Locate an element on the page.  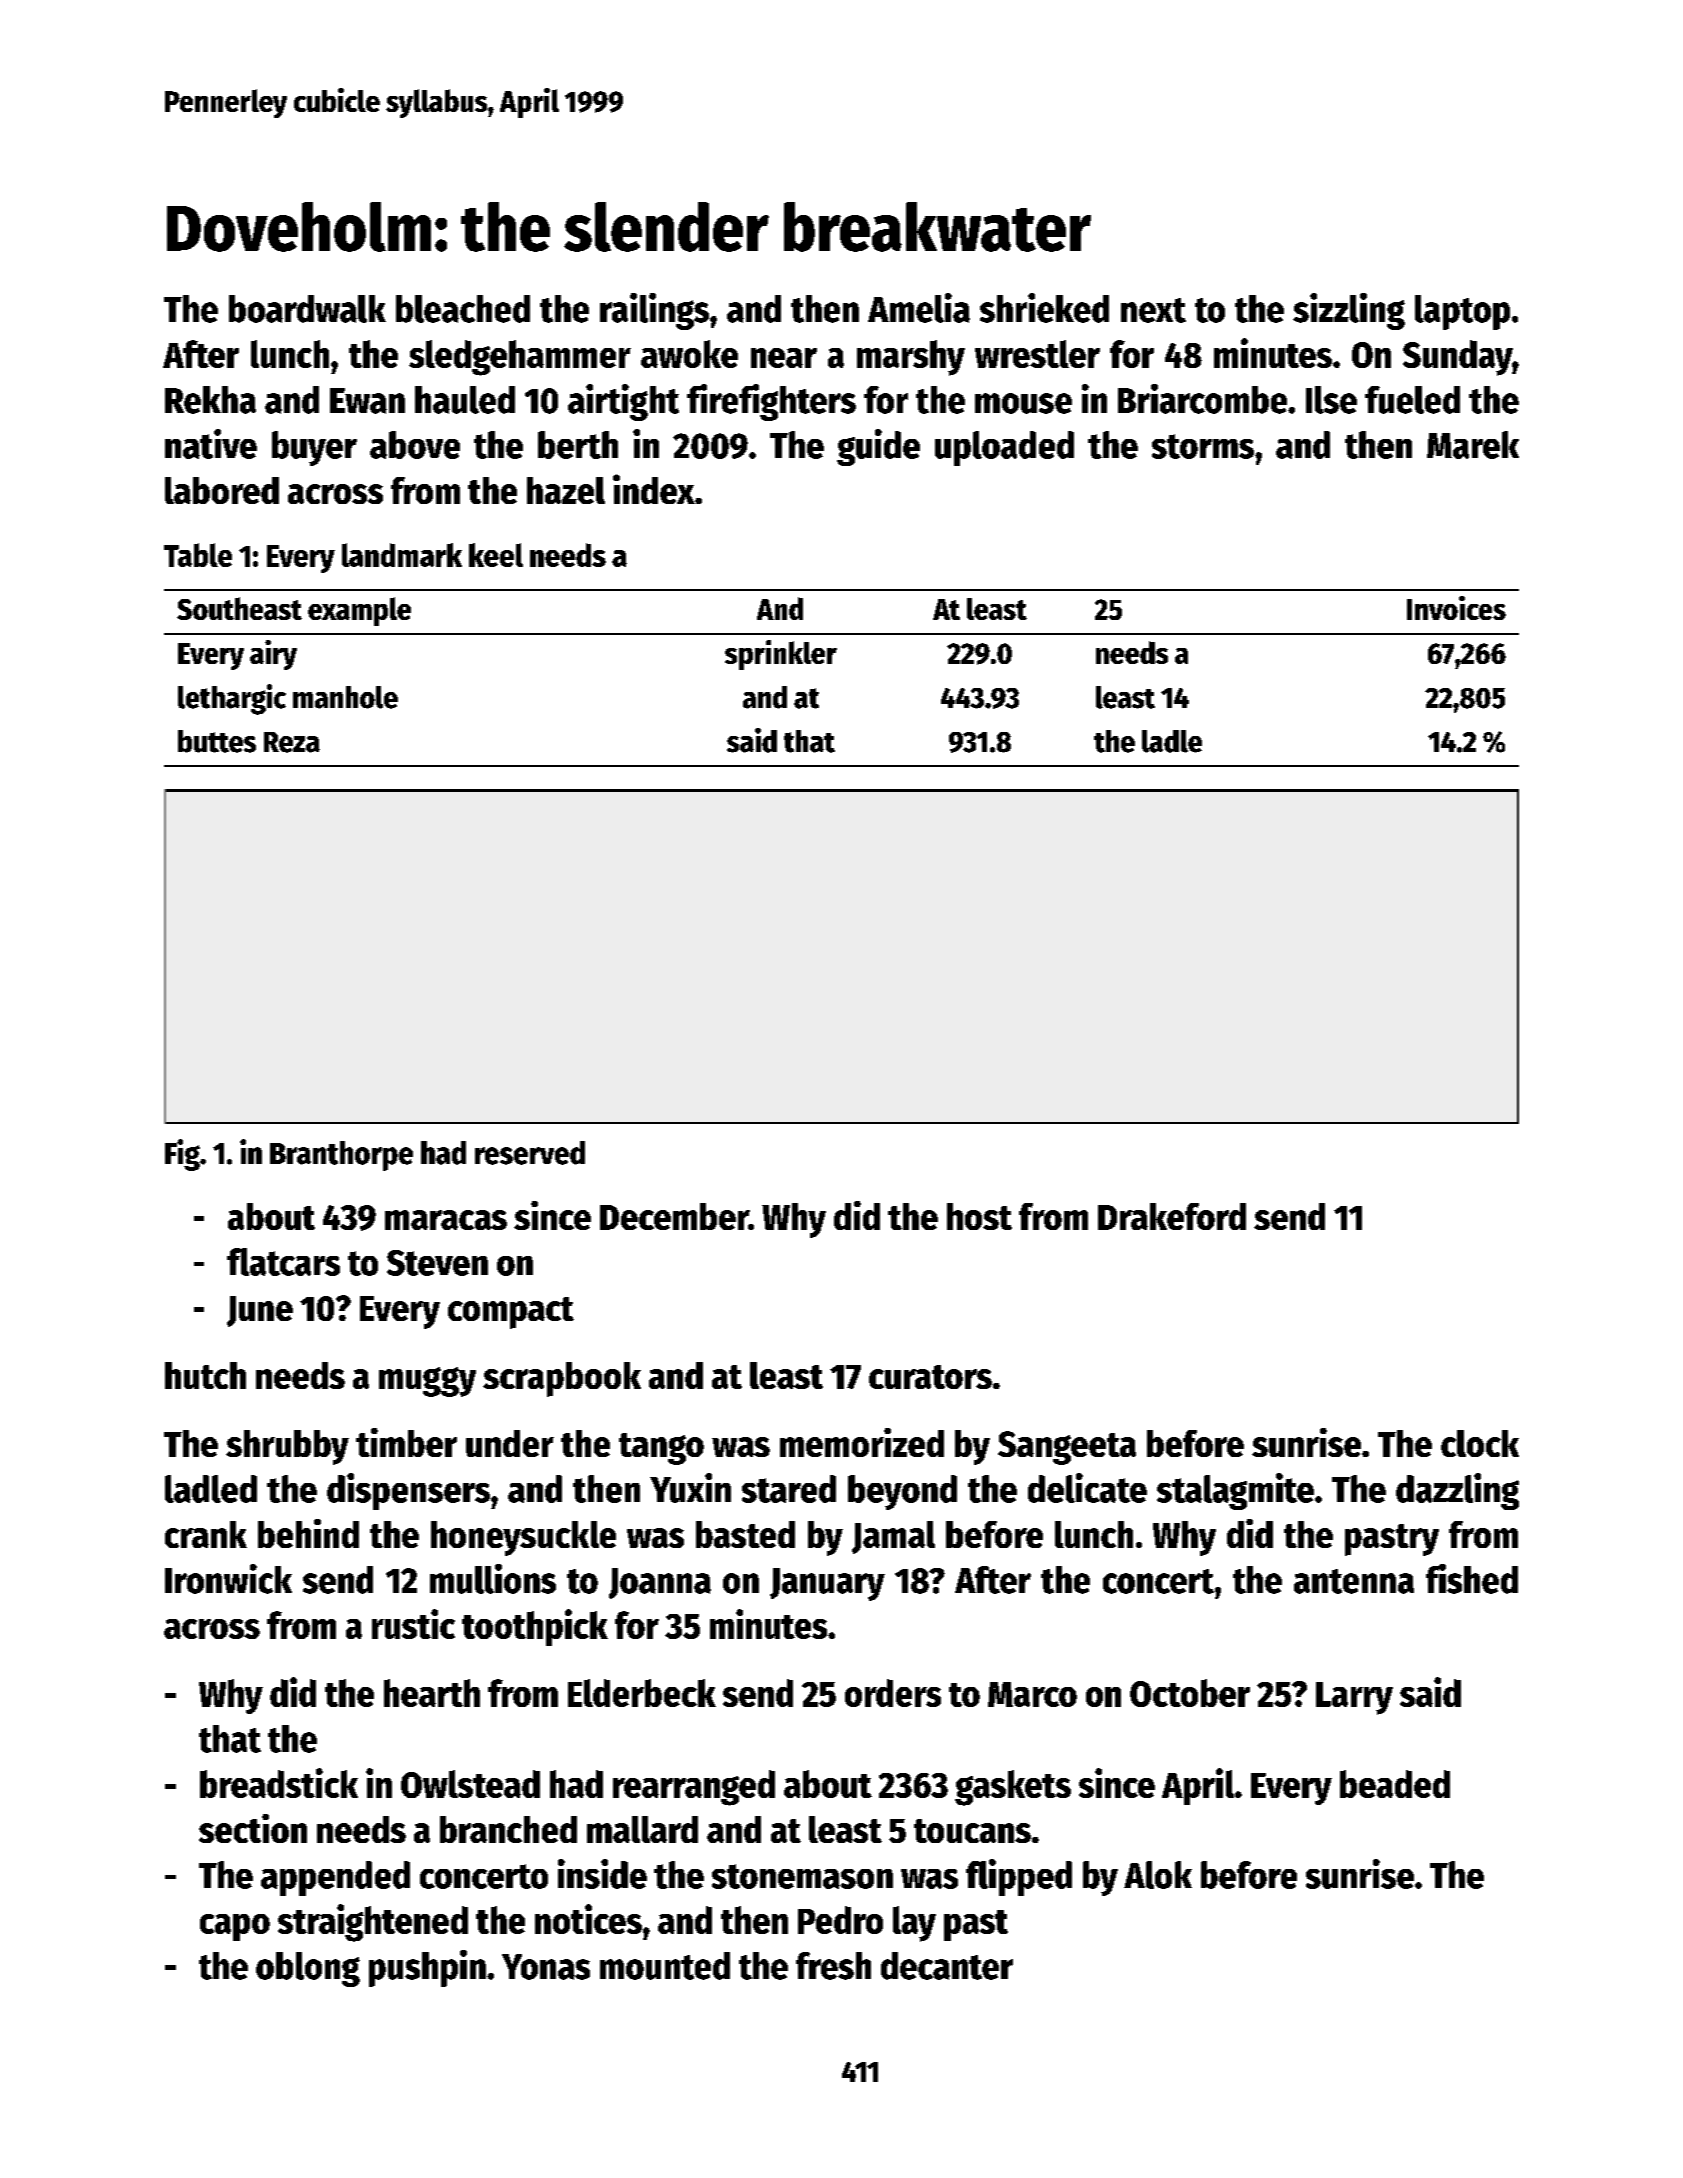
memorized is located at coordinates (862, 1442).
